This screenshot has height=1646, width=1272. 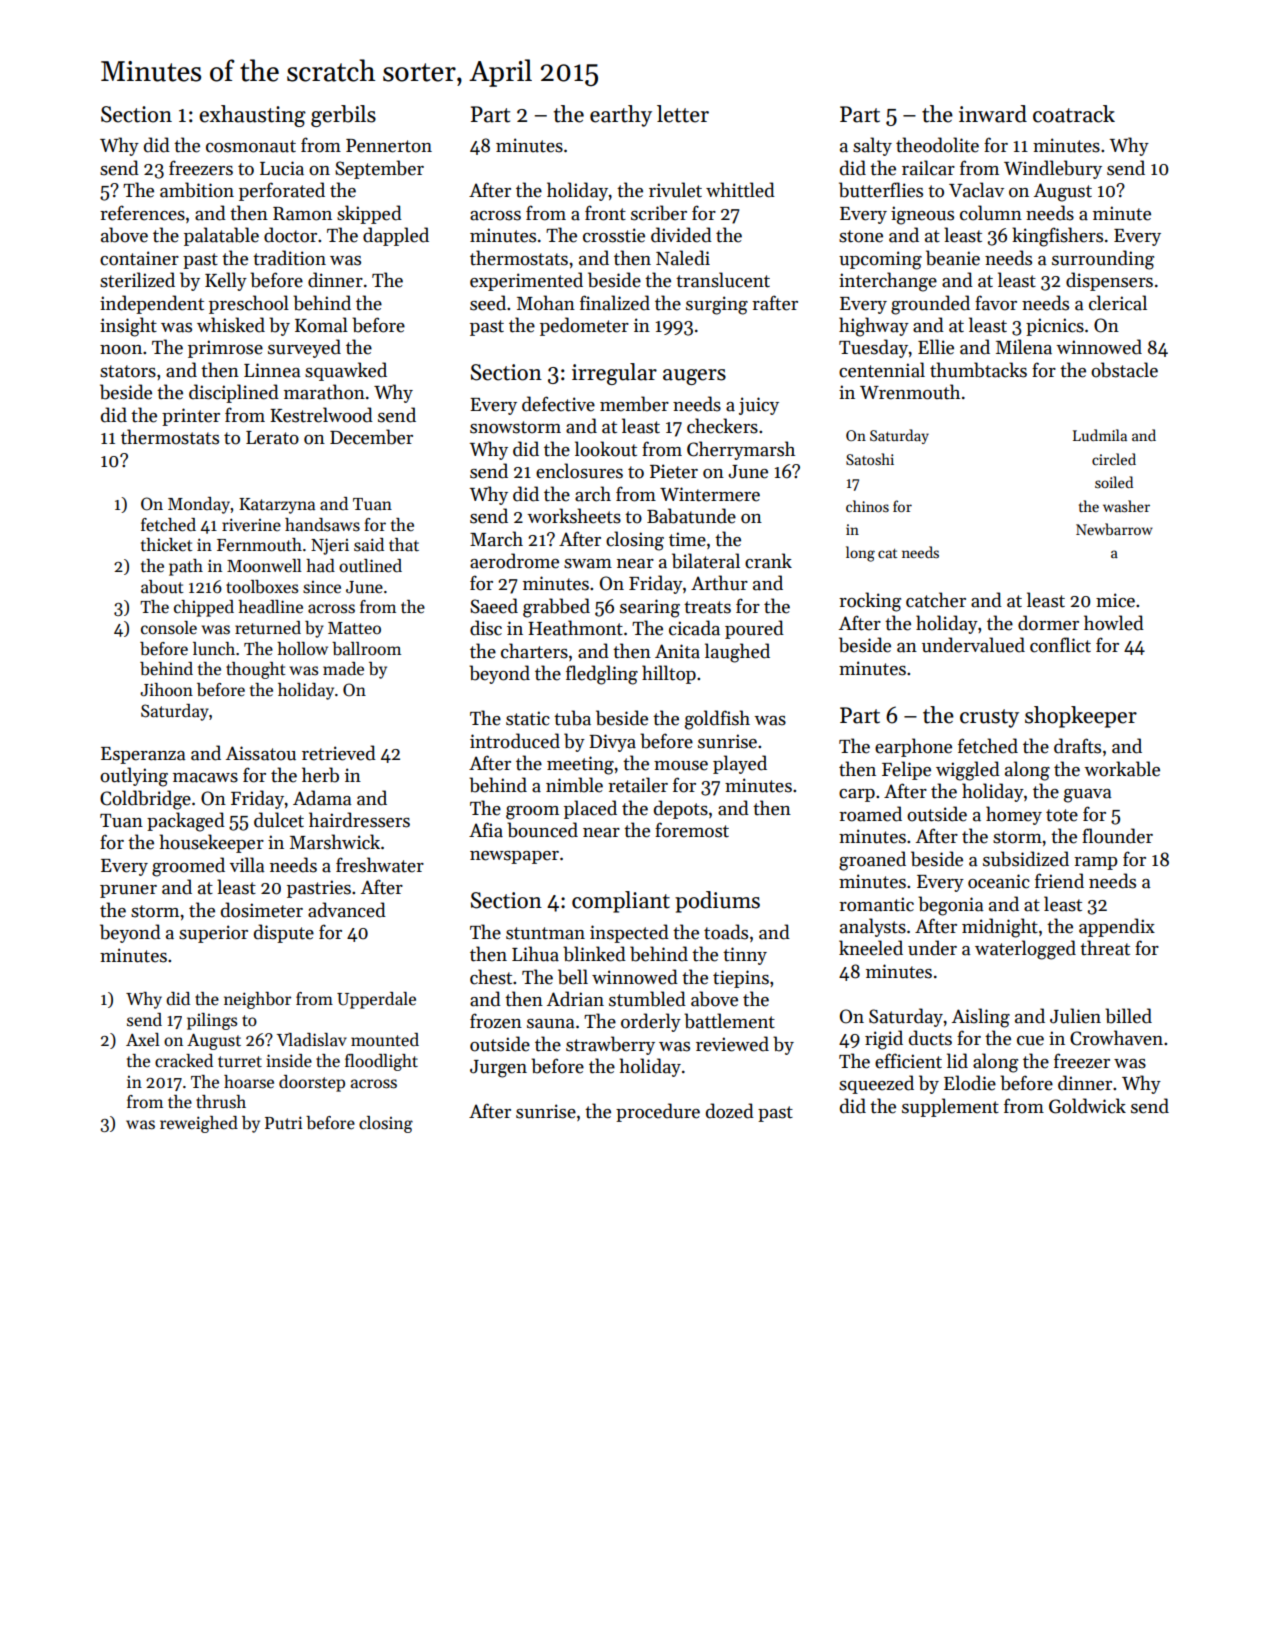 I want to click on outlying, so click(x=134, y=777).
